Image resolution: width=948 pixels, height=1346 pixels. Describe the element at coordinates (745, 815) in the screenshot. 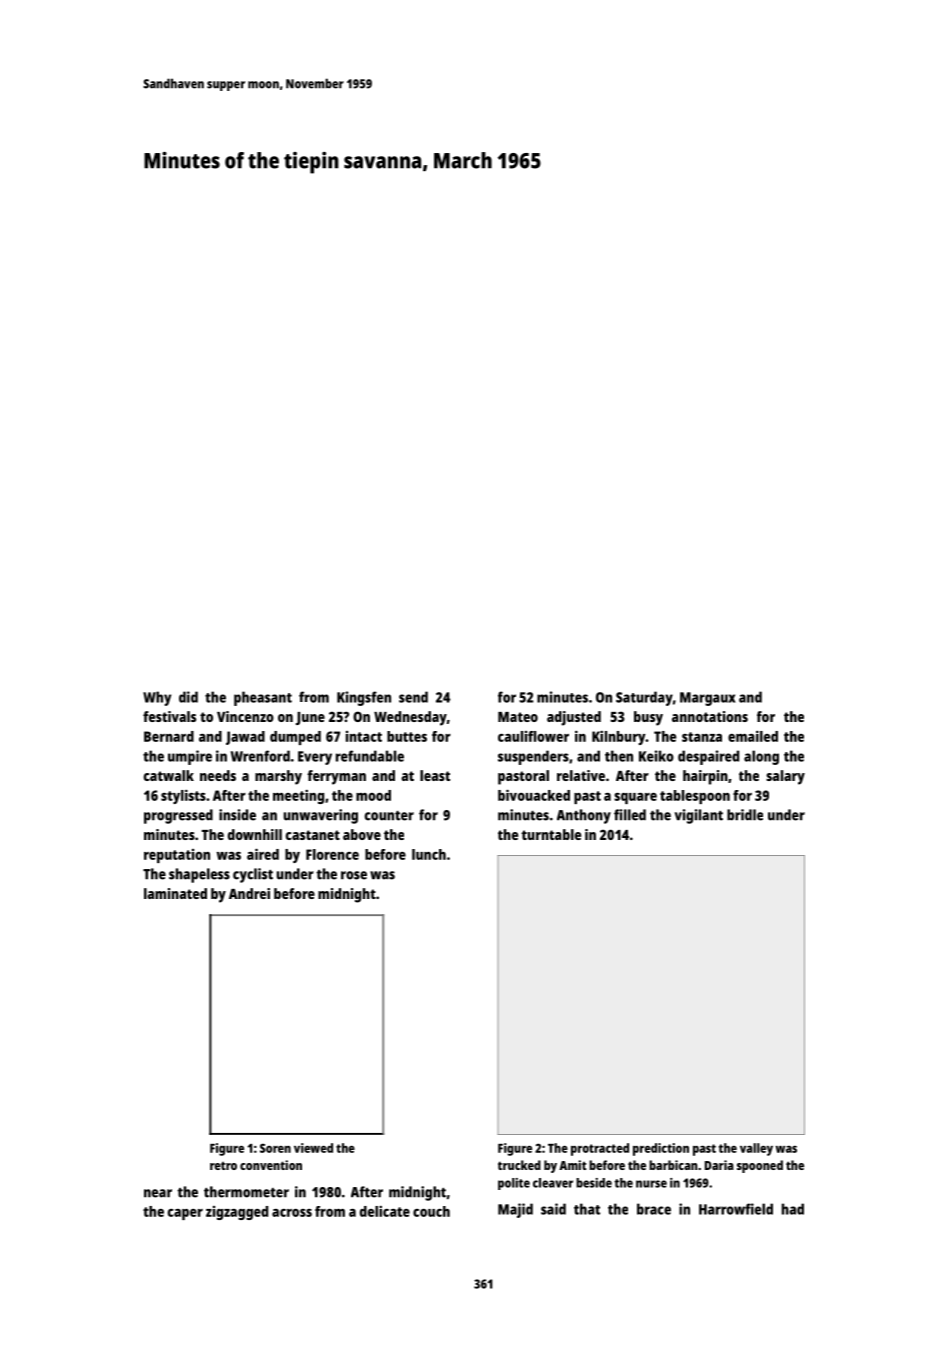

I see `bridle` at that location.
